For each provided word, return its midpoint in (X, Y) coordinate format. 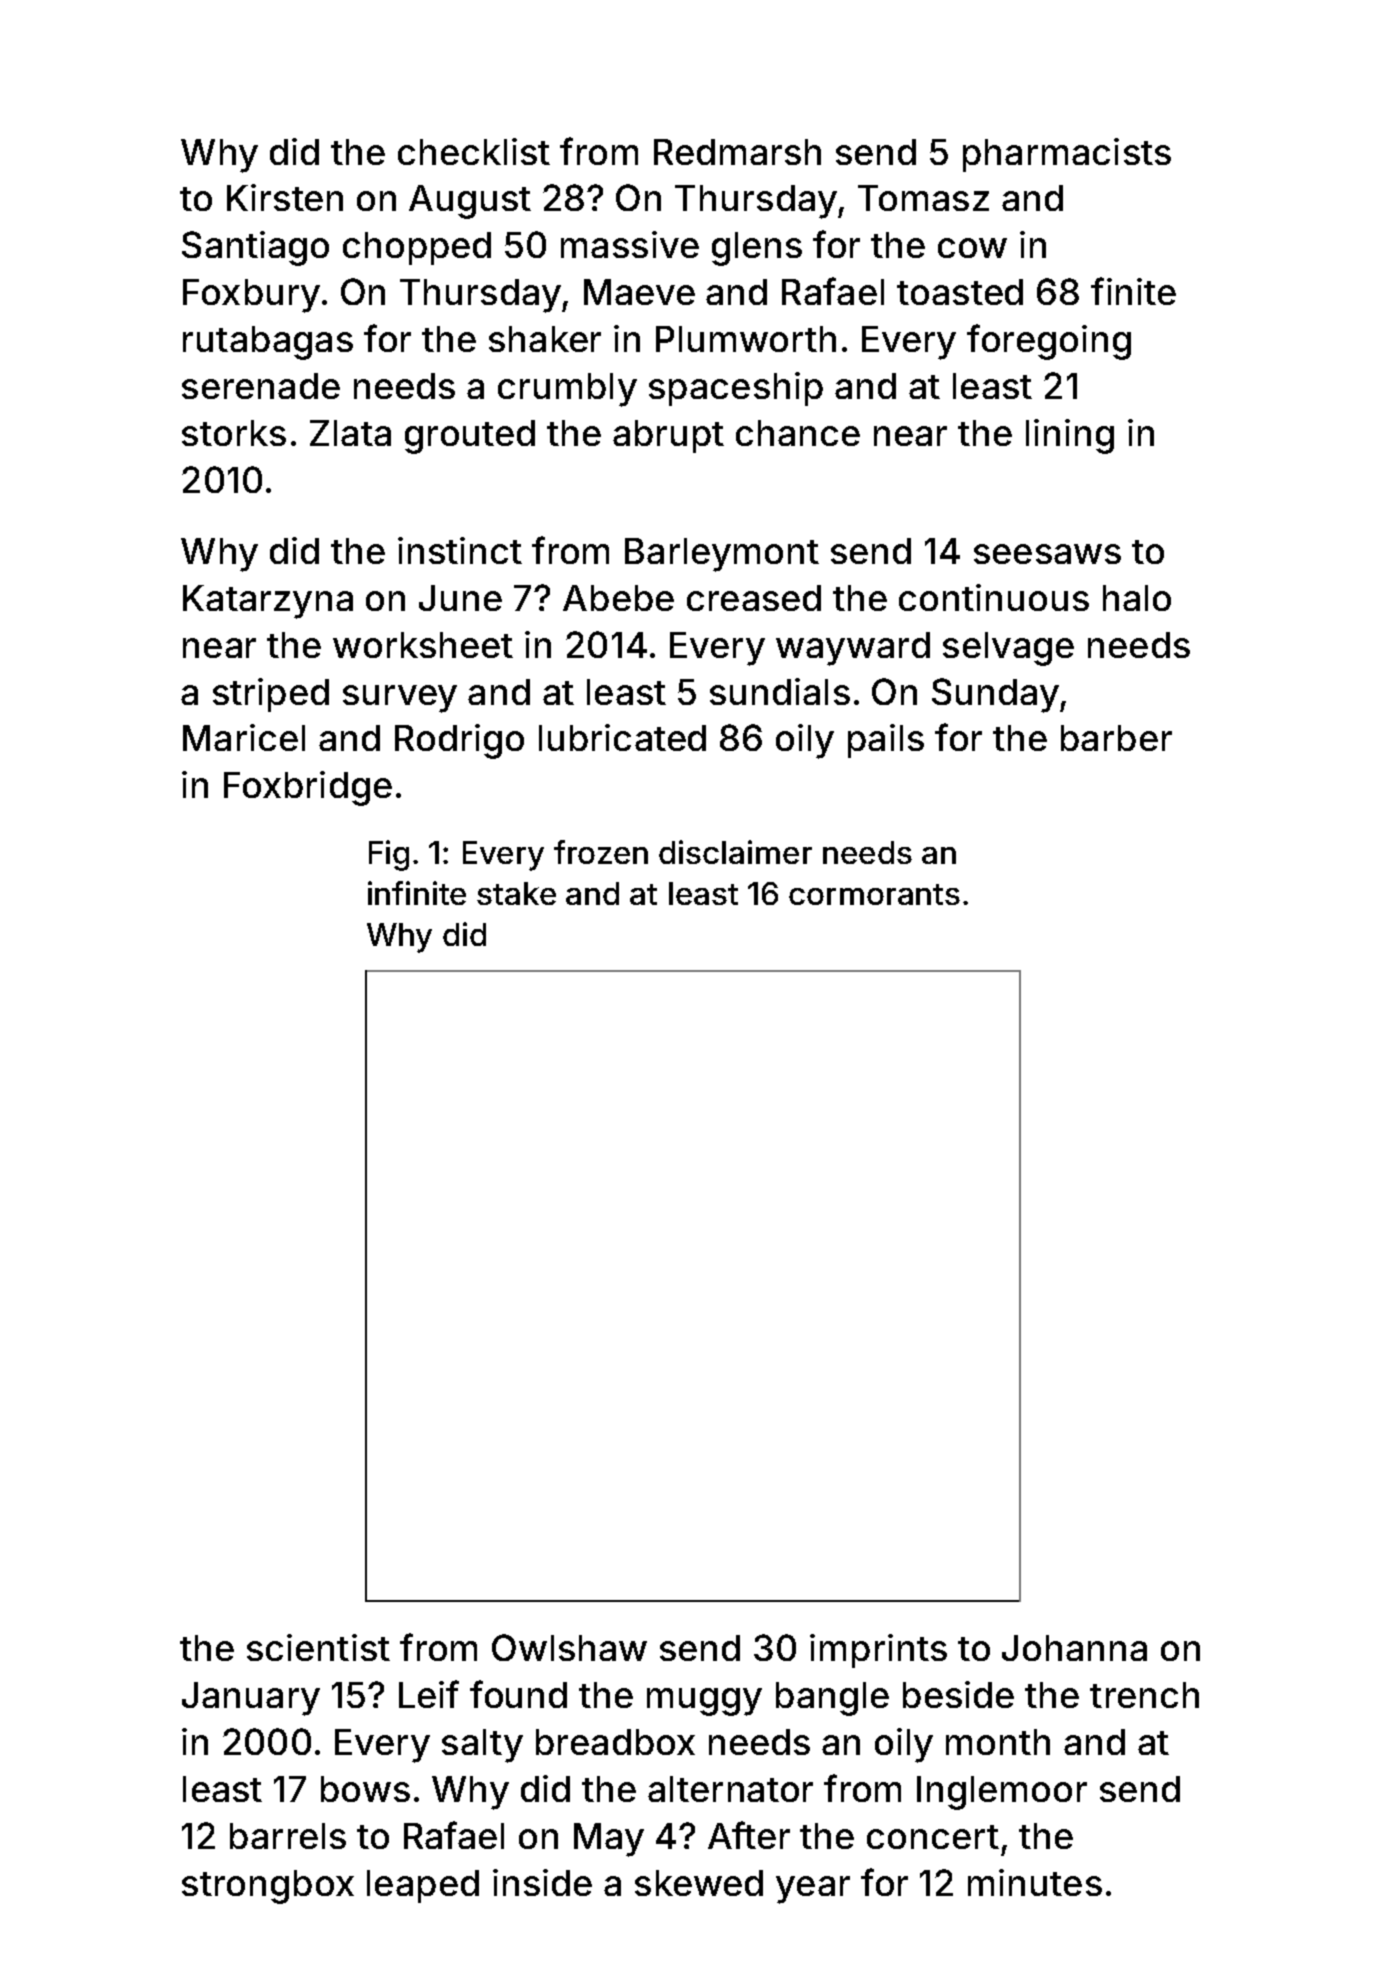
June (460, 598)
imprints (878, 1651)
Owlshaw (569, 1647)
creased (754, 598)
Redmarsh (737, 152)
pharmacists (1067, 155)
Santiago (255, 248)
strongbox (268, 1887)
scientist (318, 1647)
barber (1116, 738)
